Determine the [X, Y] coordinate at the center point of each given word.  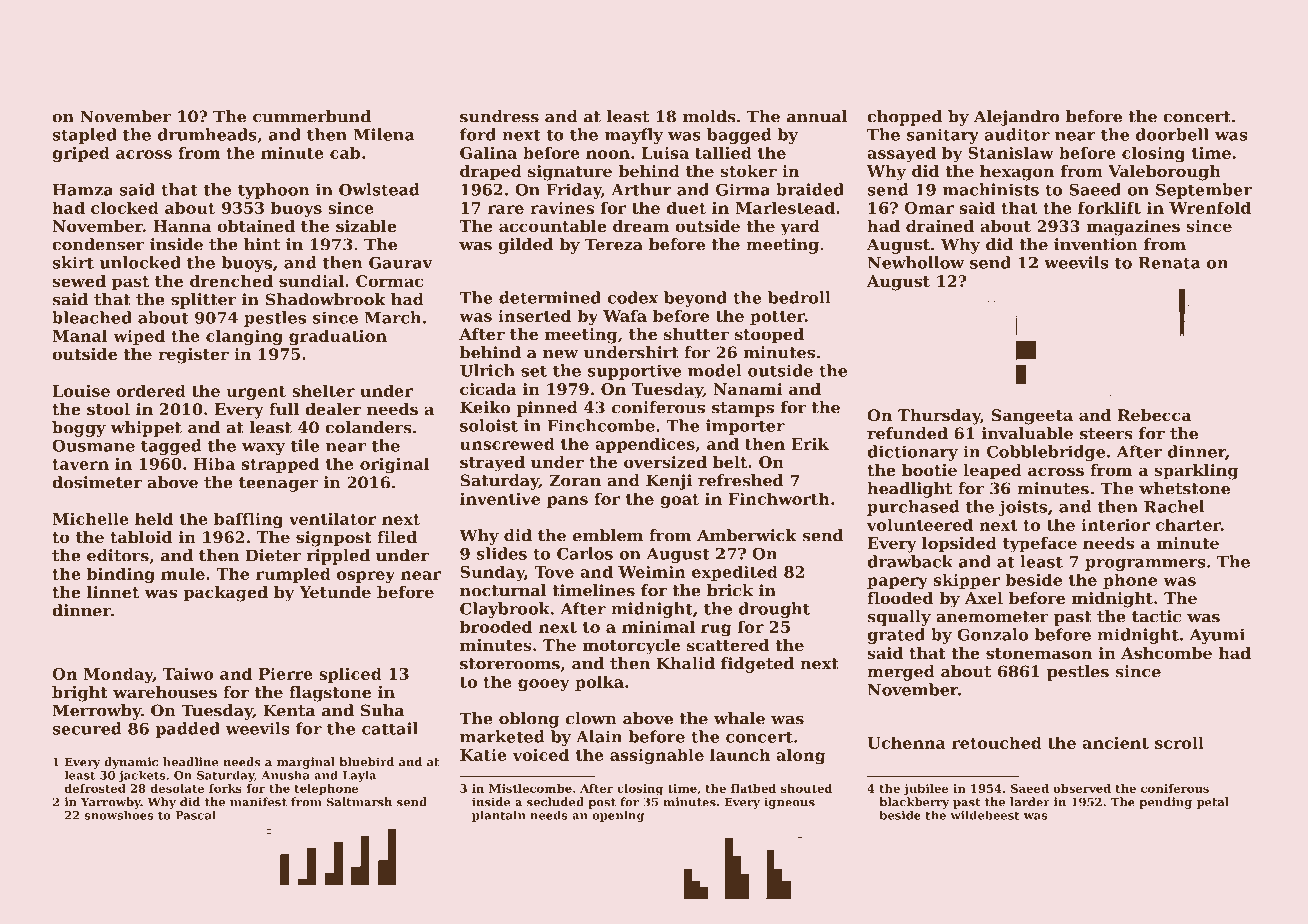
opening [618, 816]
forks [225, 788]
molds [709, 116]
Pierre [286, 674]
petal [1213, 803]
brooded [496, 626]
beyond [695, 299]
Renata [1169, 263]
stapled [84, 136]
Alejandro [1017, 118]
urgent [256, 393]
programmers [1145, 565]
